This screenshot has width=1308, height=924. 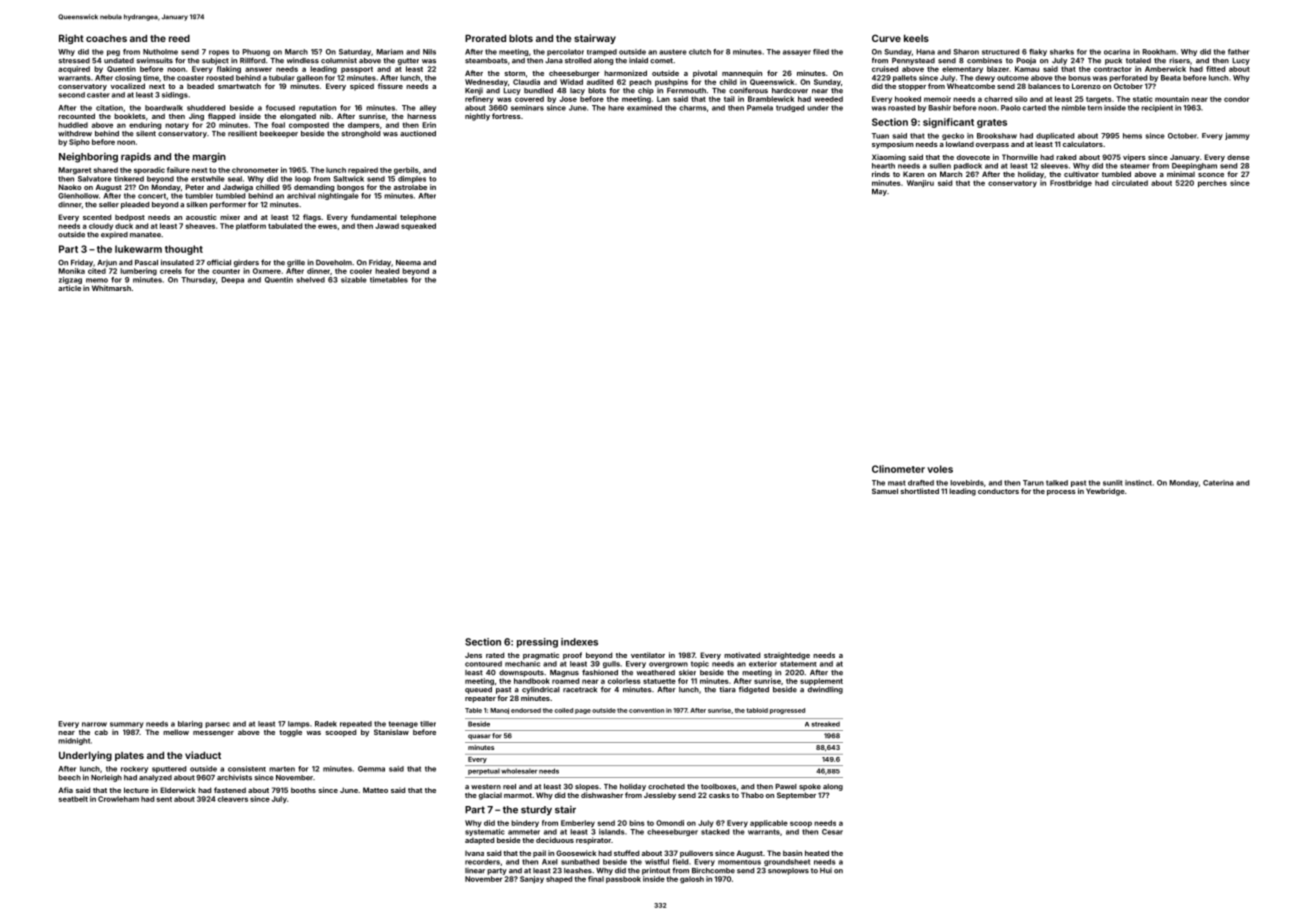 I want to click on May, so click(x=879, y=192).
